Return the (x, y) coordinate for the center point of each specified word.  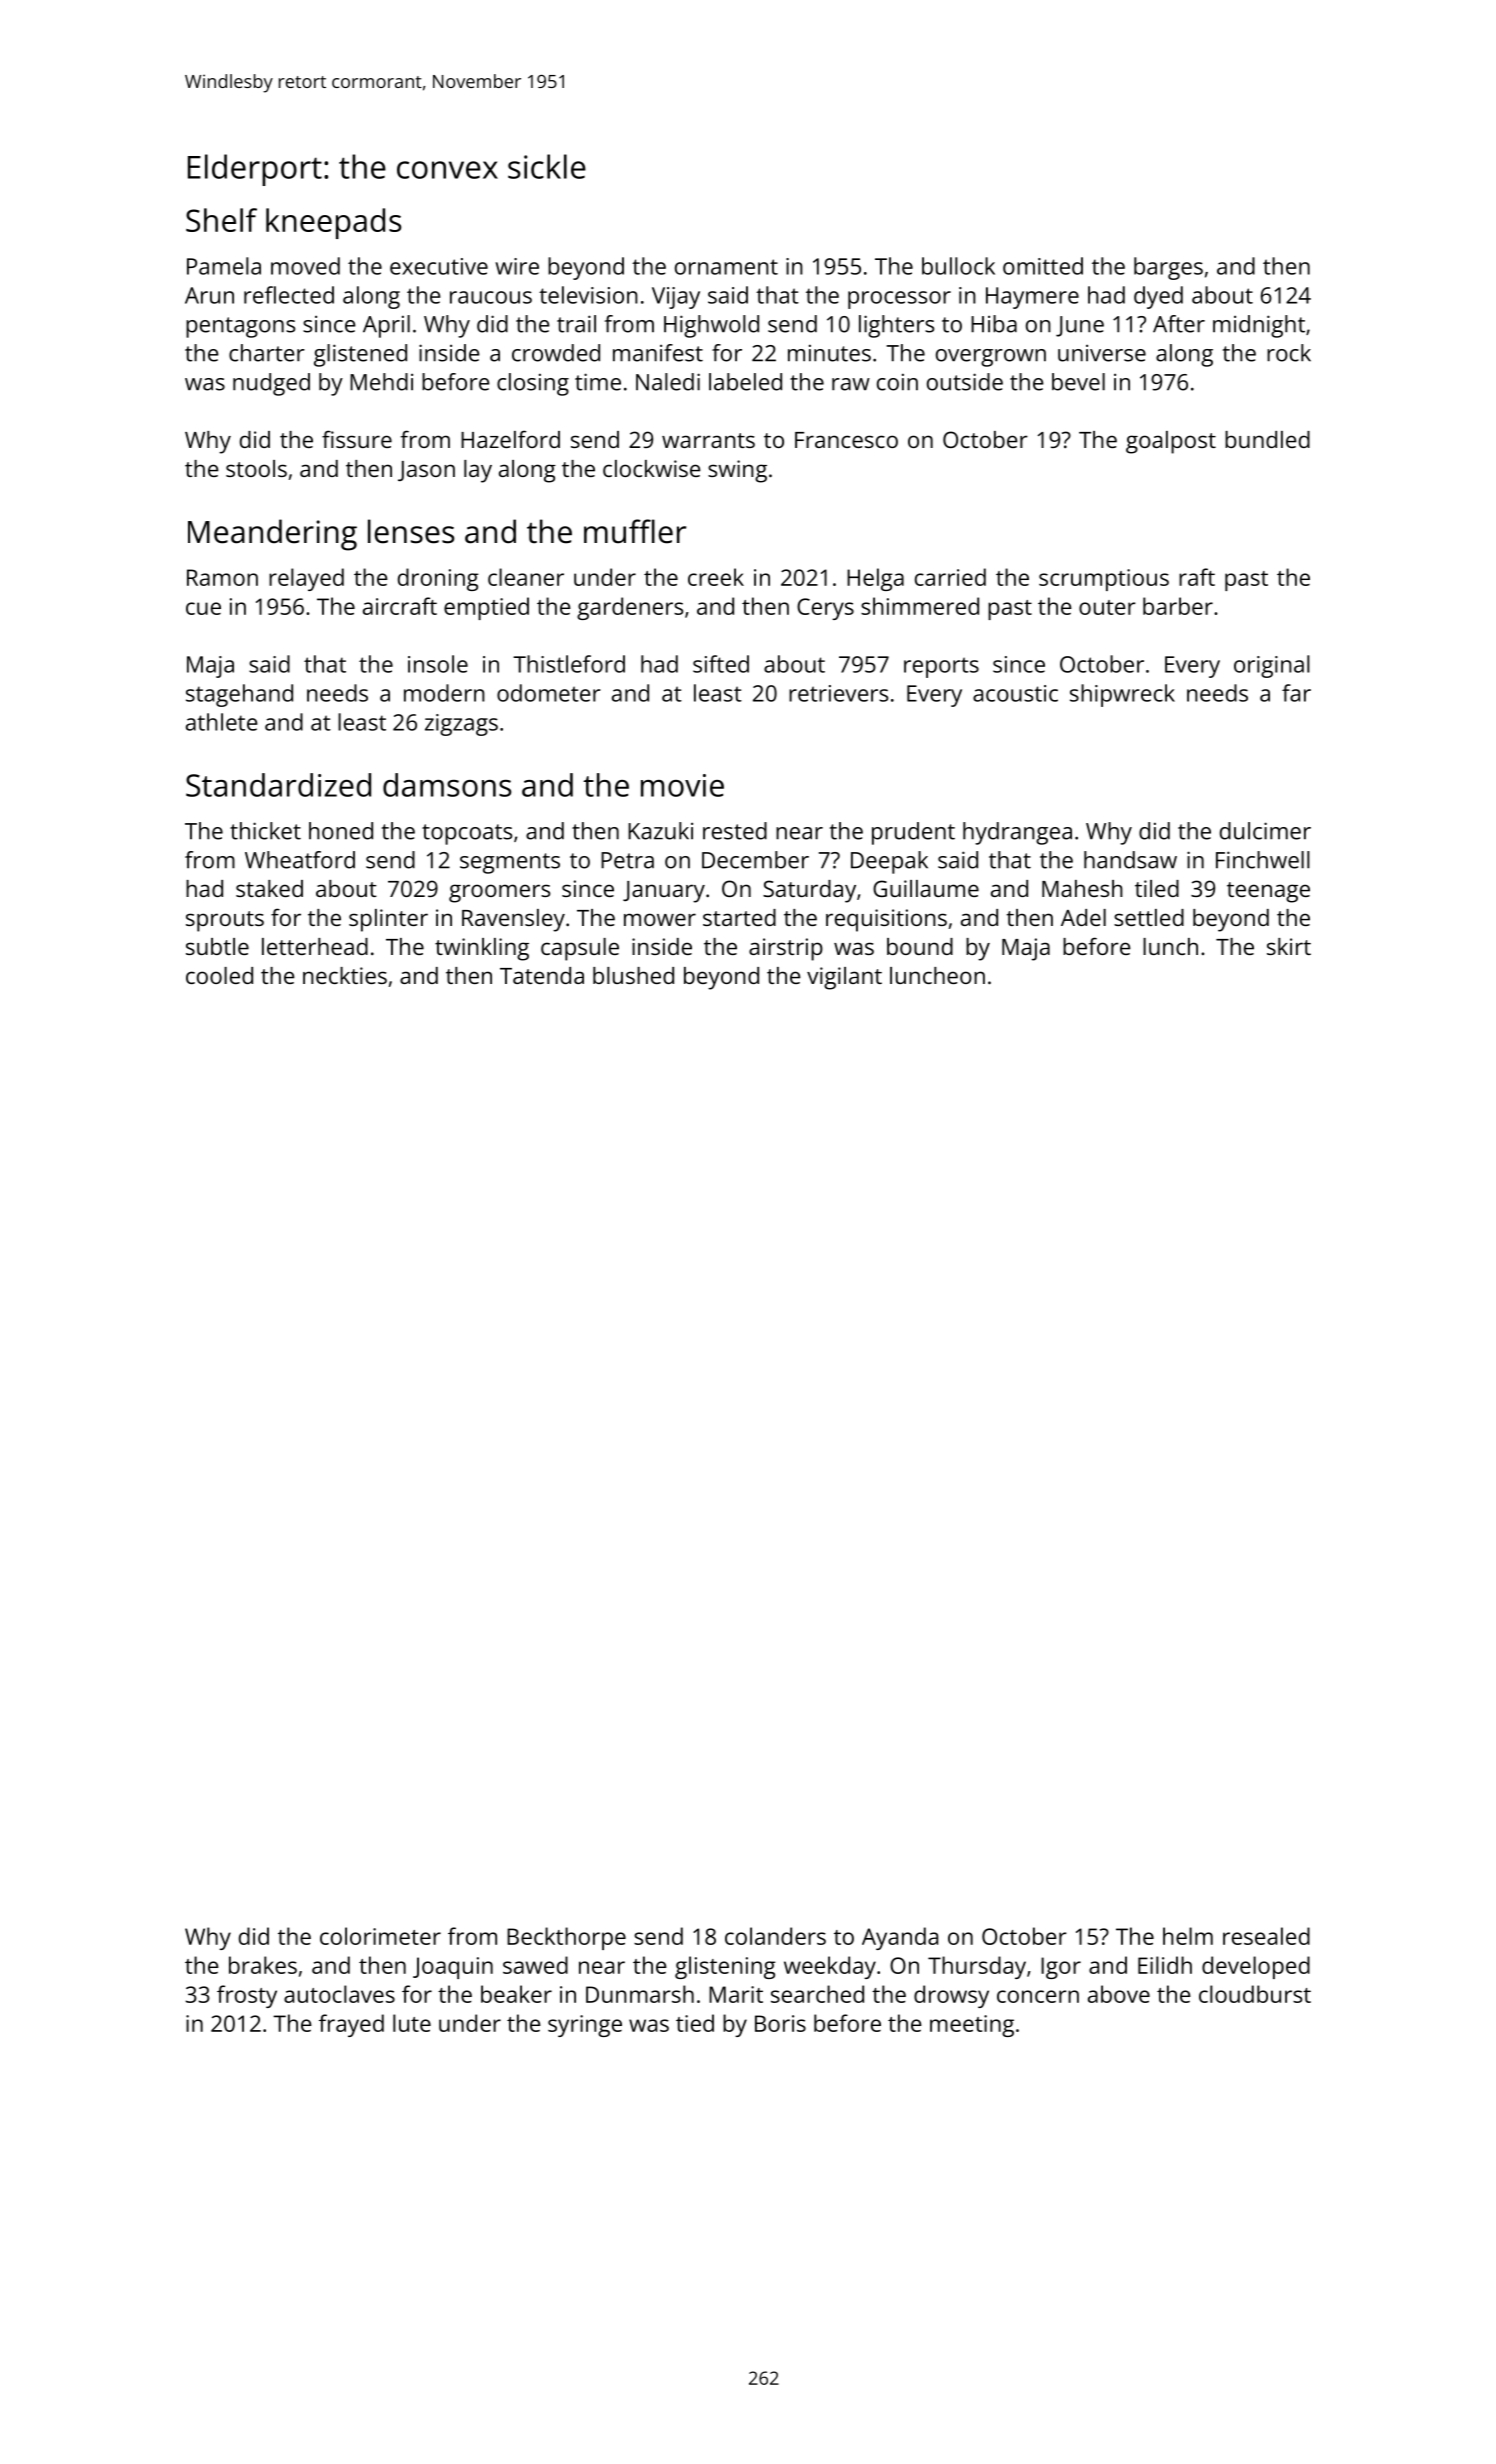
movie (682, 785)
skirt (1289, 946)
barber (1178, 606)
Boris (780, 2023)
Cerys (825, 609)
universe (1102, 353)
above (1119, 1994)
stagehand (239, 695)
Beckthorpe (566, 1938)
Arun (209, 295)
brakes (263, 1965)
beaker (516, 1994)
